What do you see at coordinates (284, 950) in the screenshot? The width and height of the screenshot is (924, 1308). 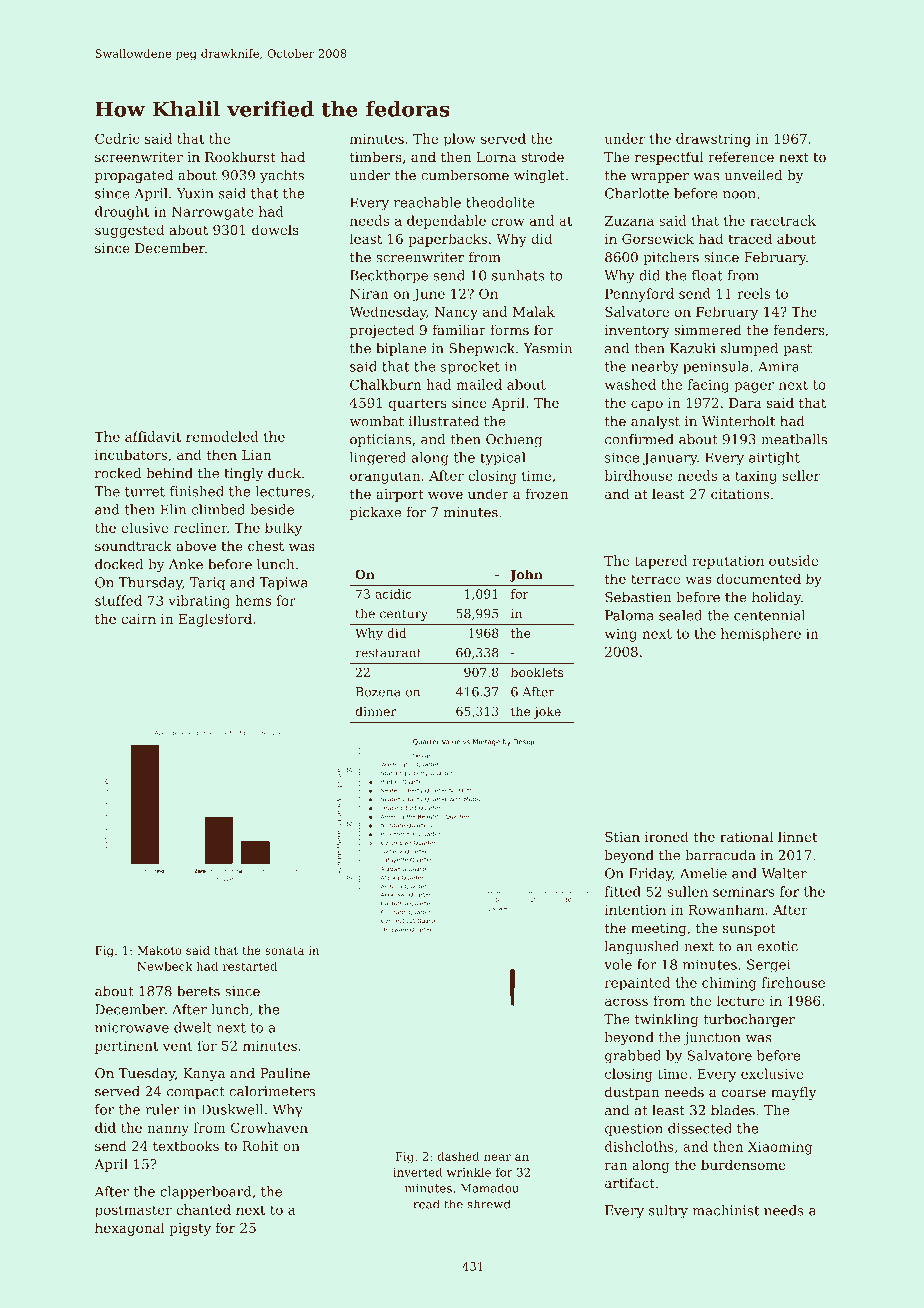 I see `sonata` at bounding box center [284, 950].
